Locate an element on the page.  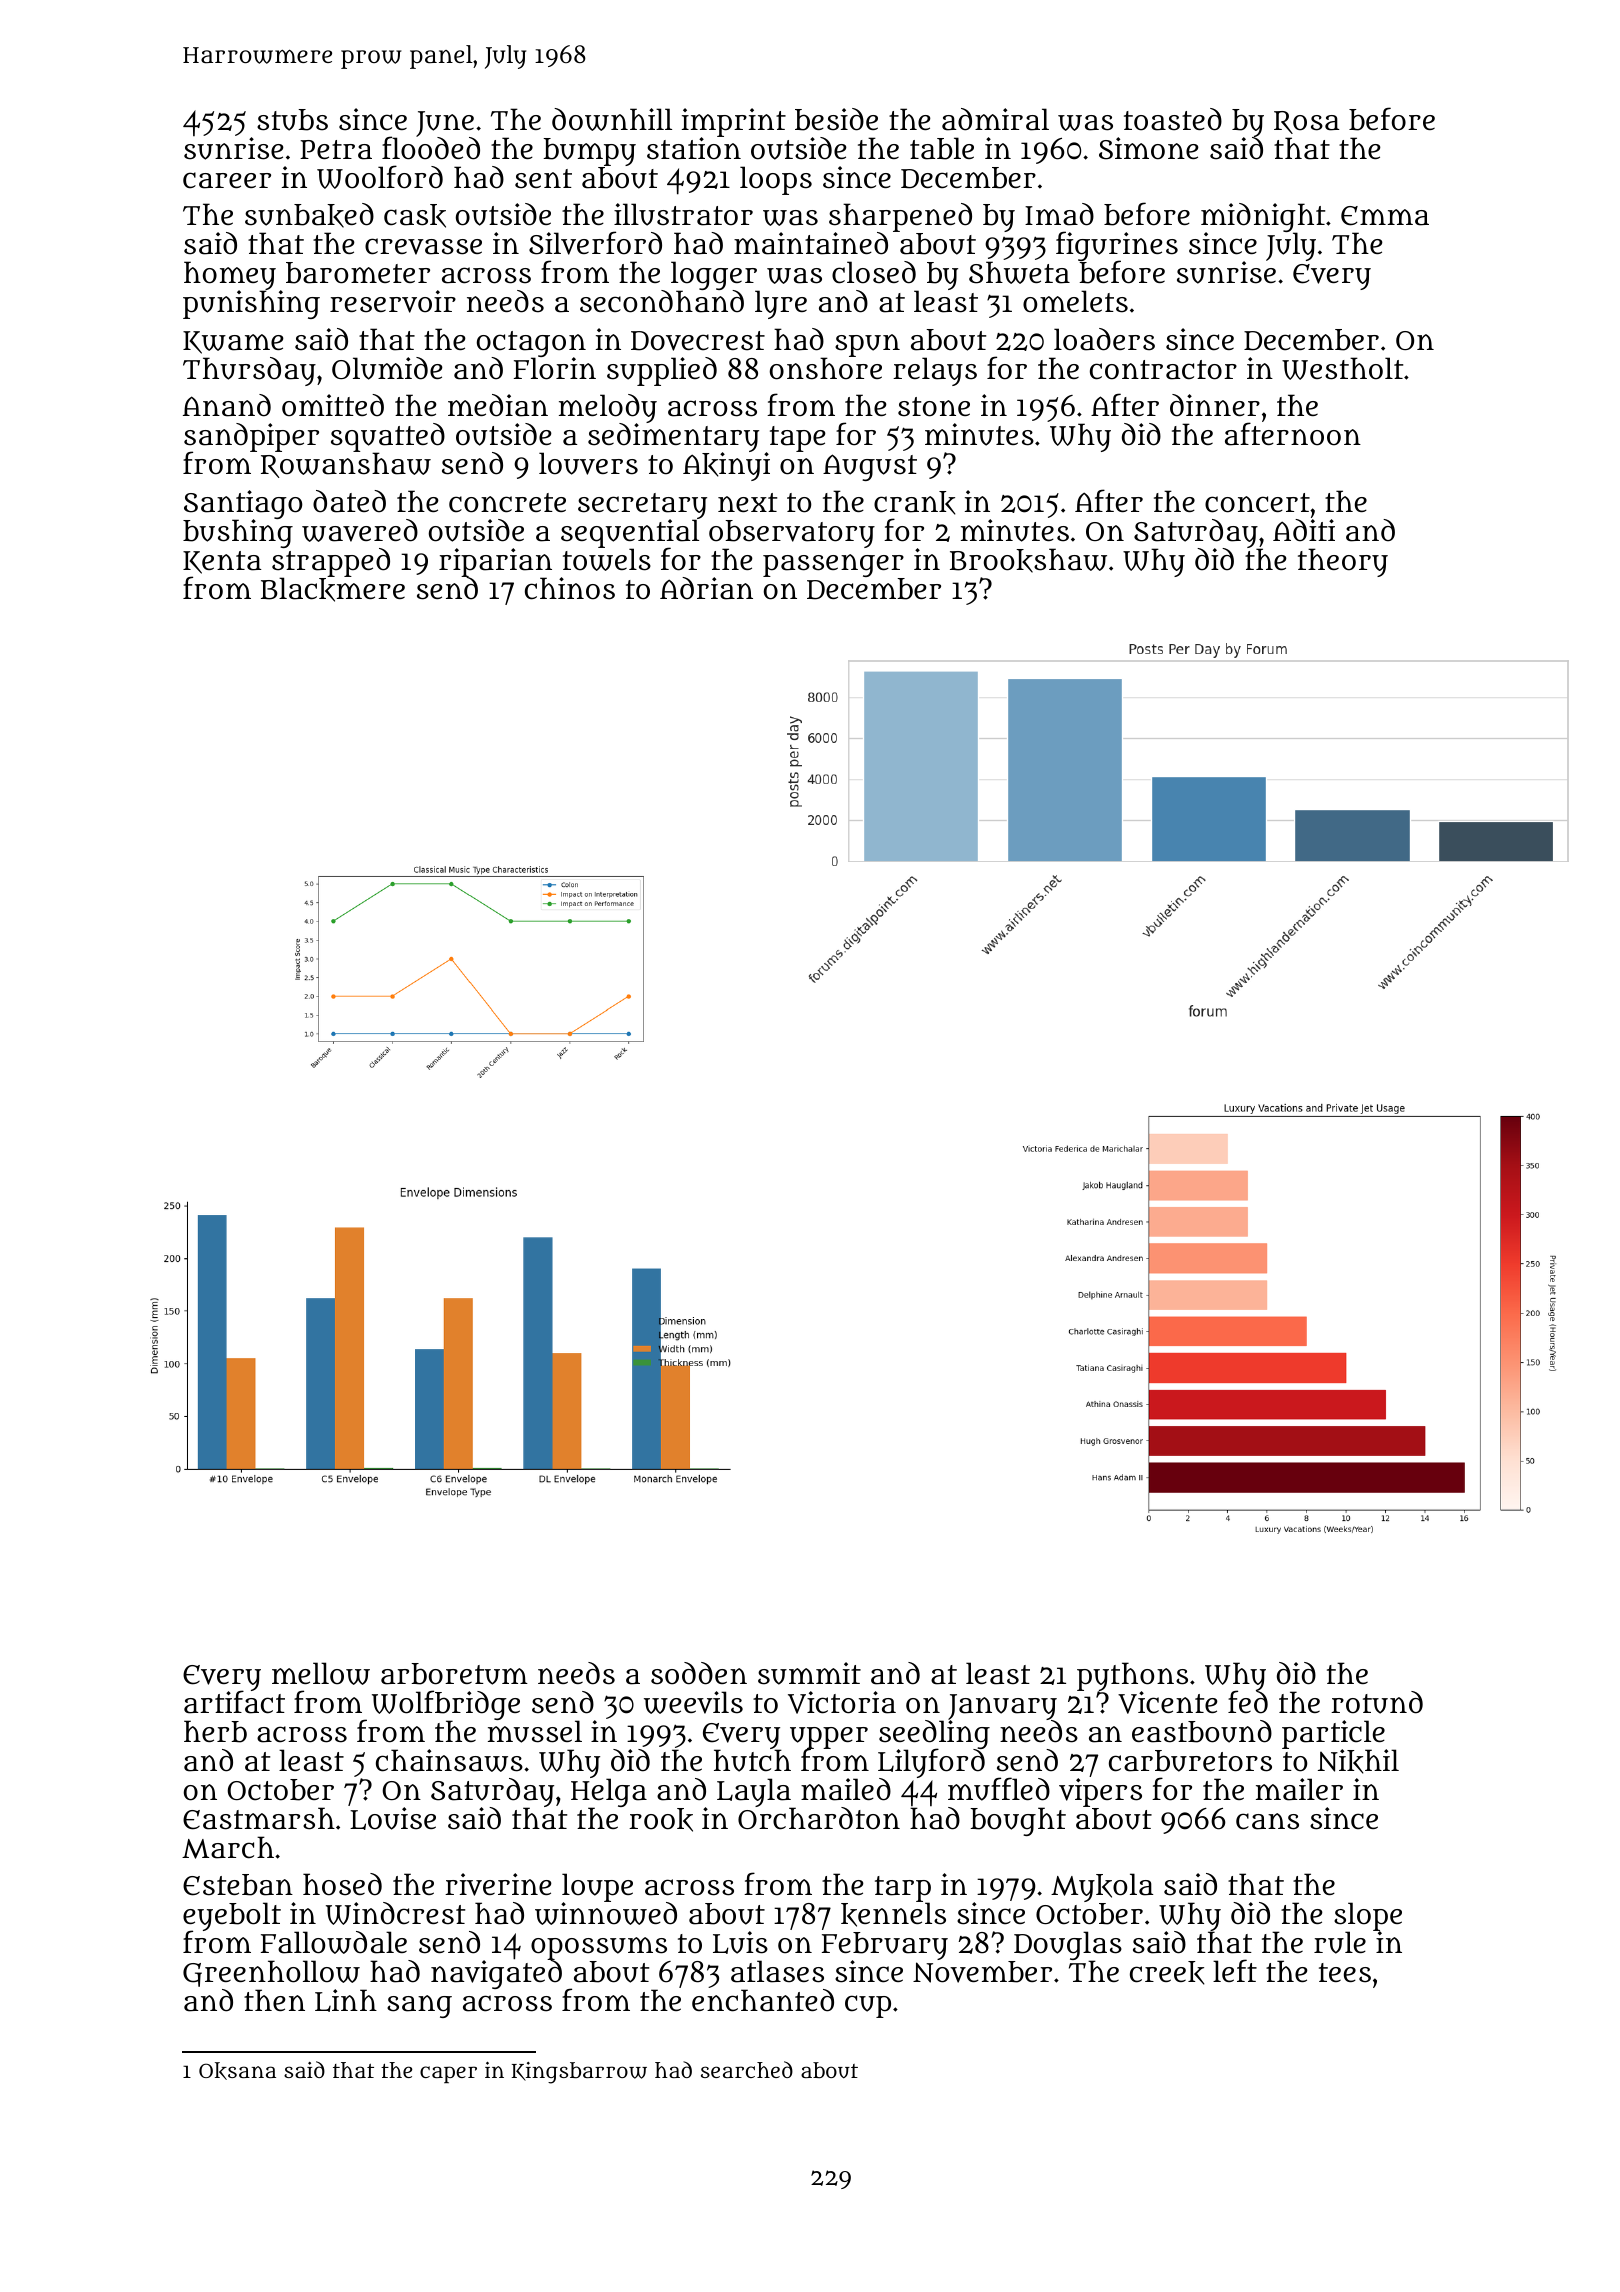
Fallowdale is located at coordinates (334, 1942).
